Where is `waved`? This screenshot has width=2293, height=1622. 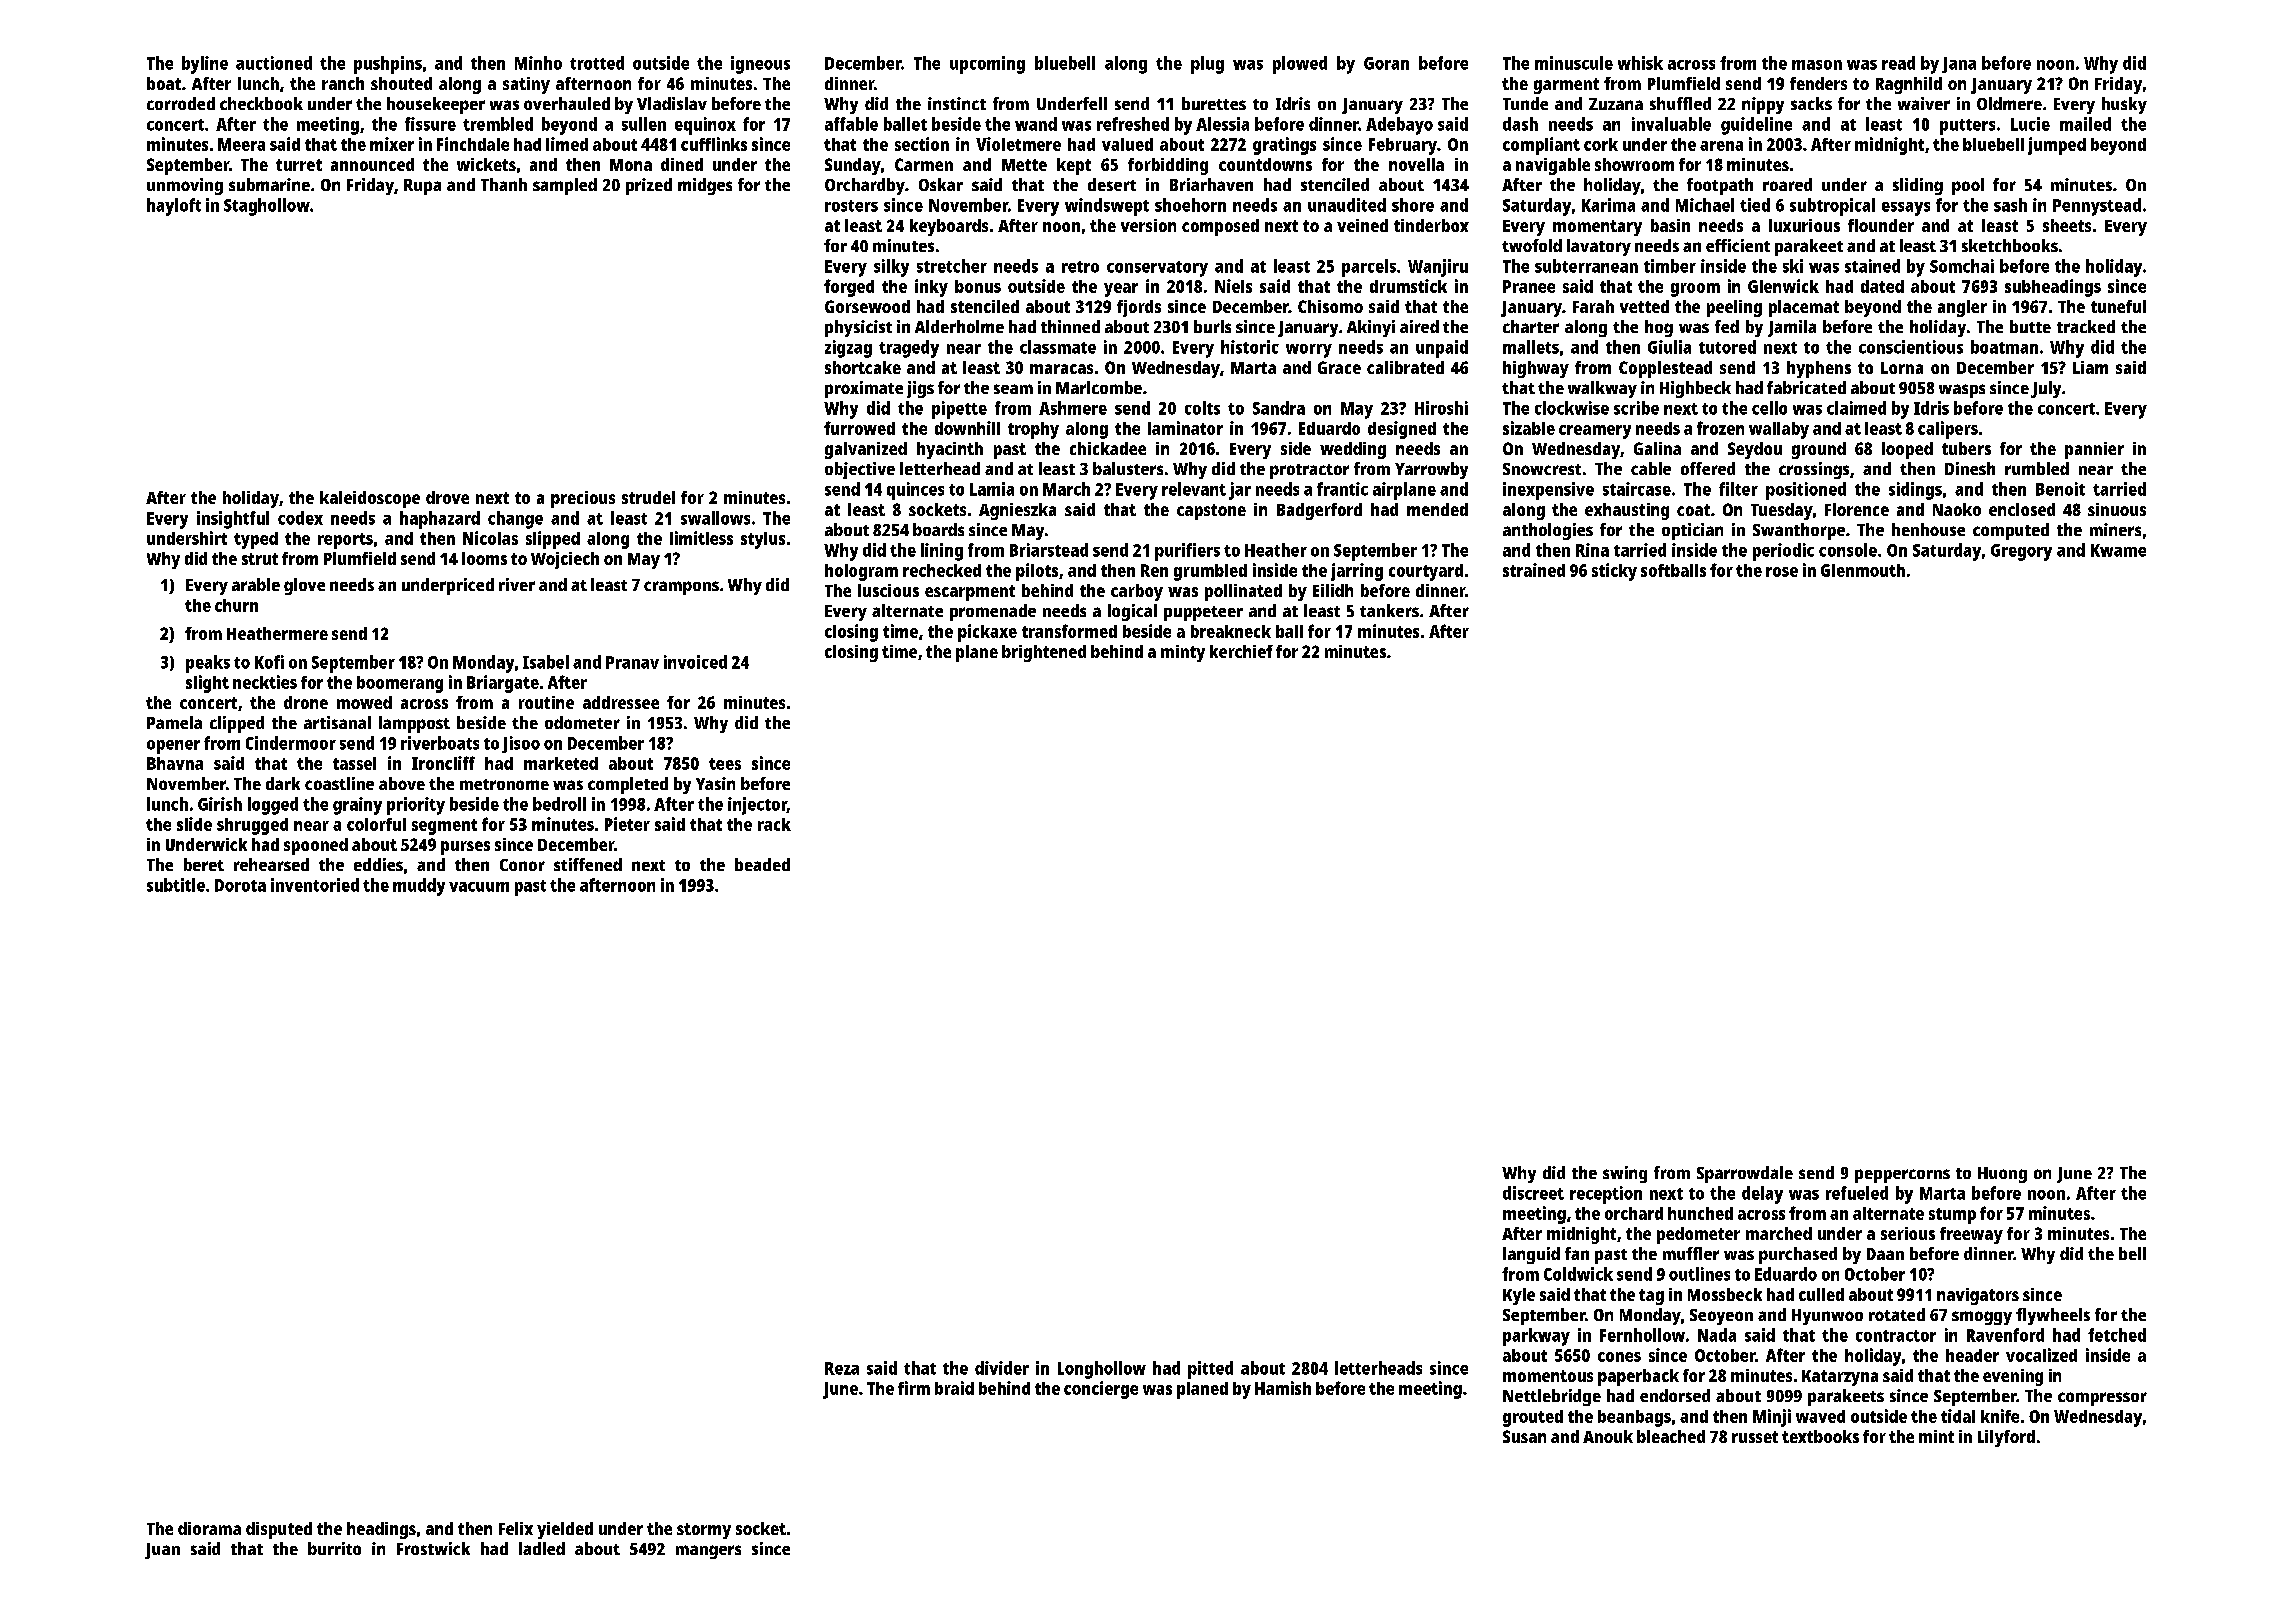
waved is located at coordinates (1820, 1416).
